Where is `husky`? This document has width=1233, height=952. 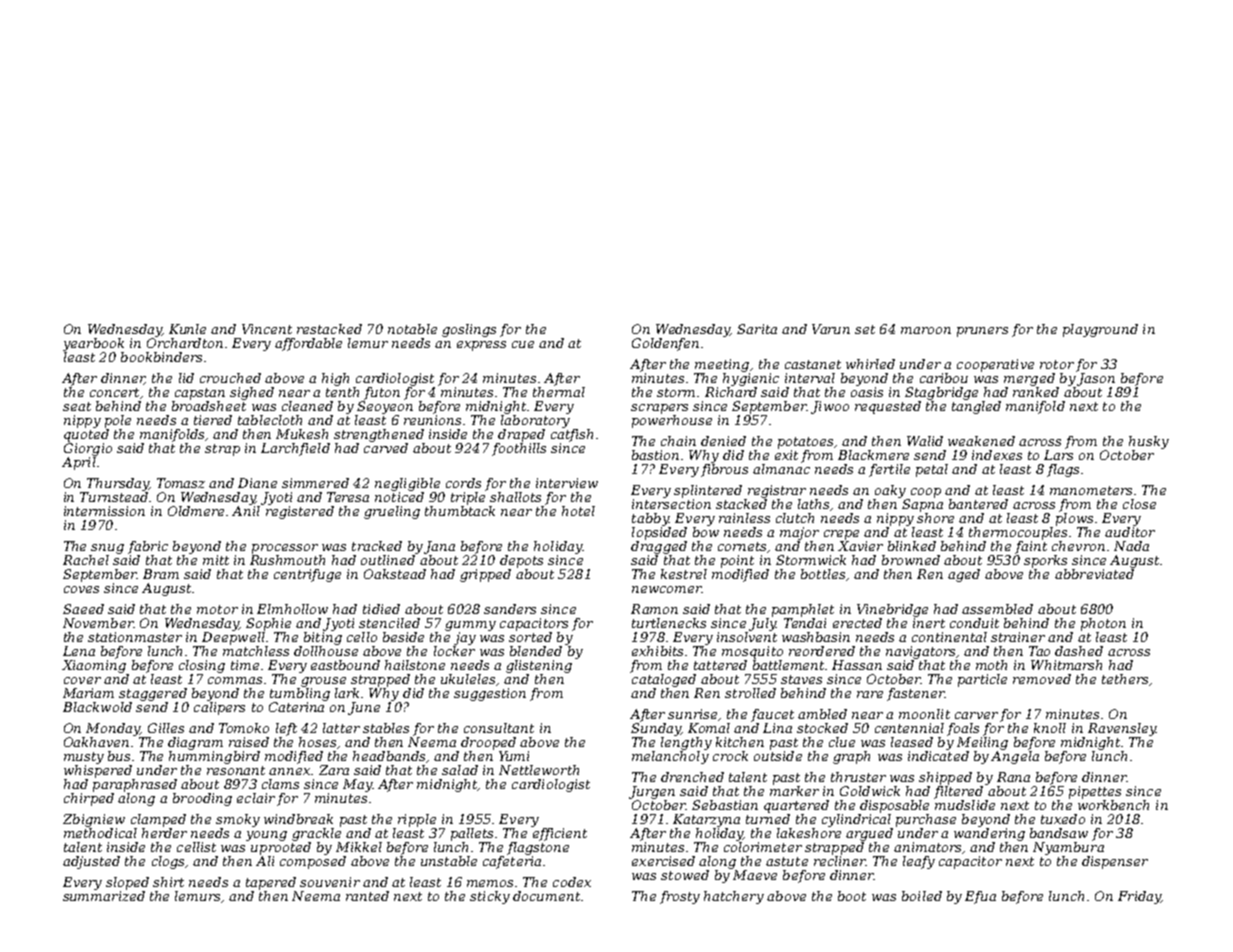 husky is located at coordinates (1149, 442).
